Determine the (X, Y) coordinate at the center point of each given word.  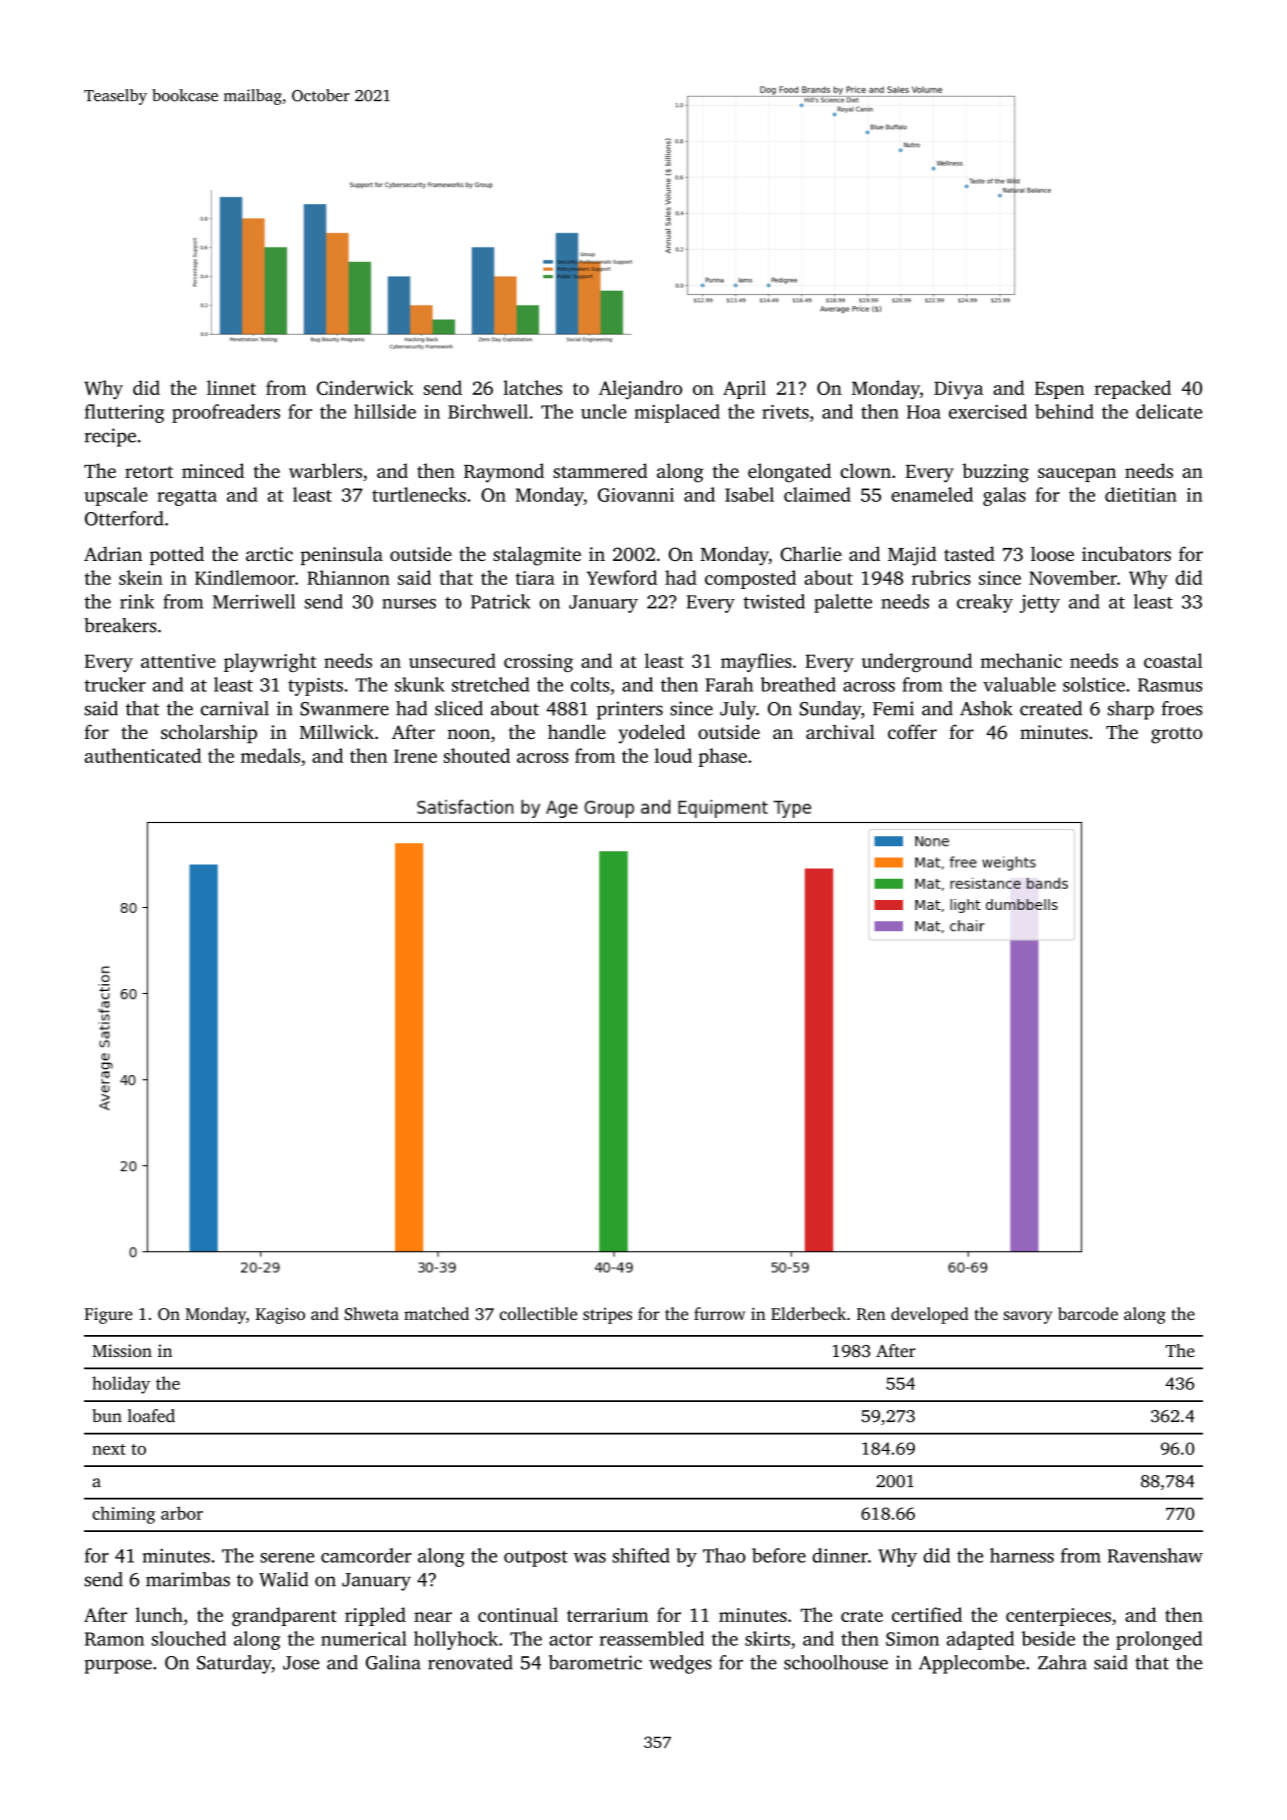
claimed (817, 494)
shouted (477, 755)
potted (177, 555)
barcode (1088, 1313)
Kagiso (280, 1316)
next (109, 1449)
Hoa (924, 412)
